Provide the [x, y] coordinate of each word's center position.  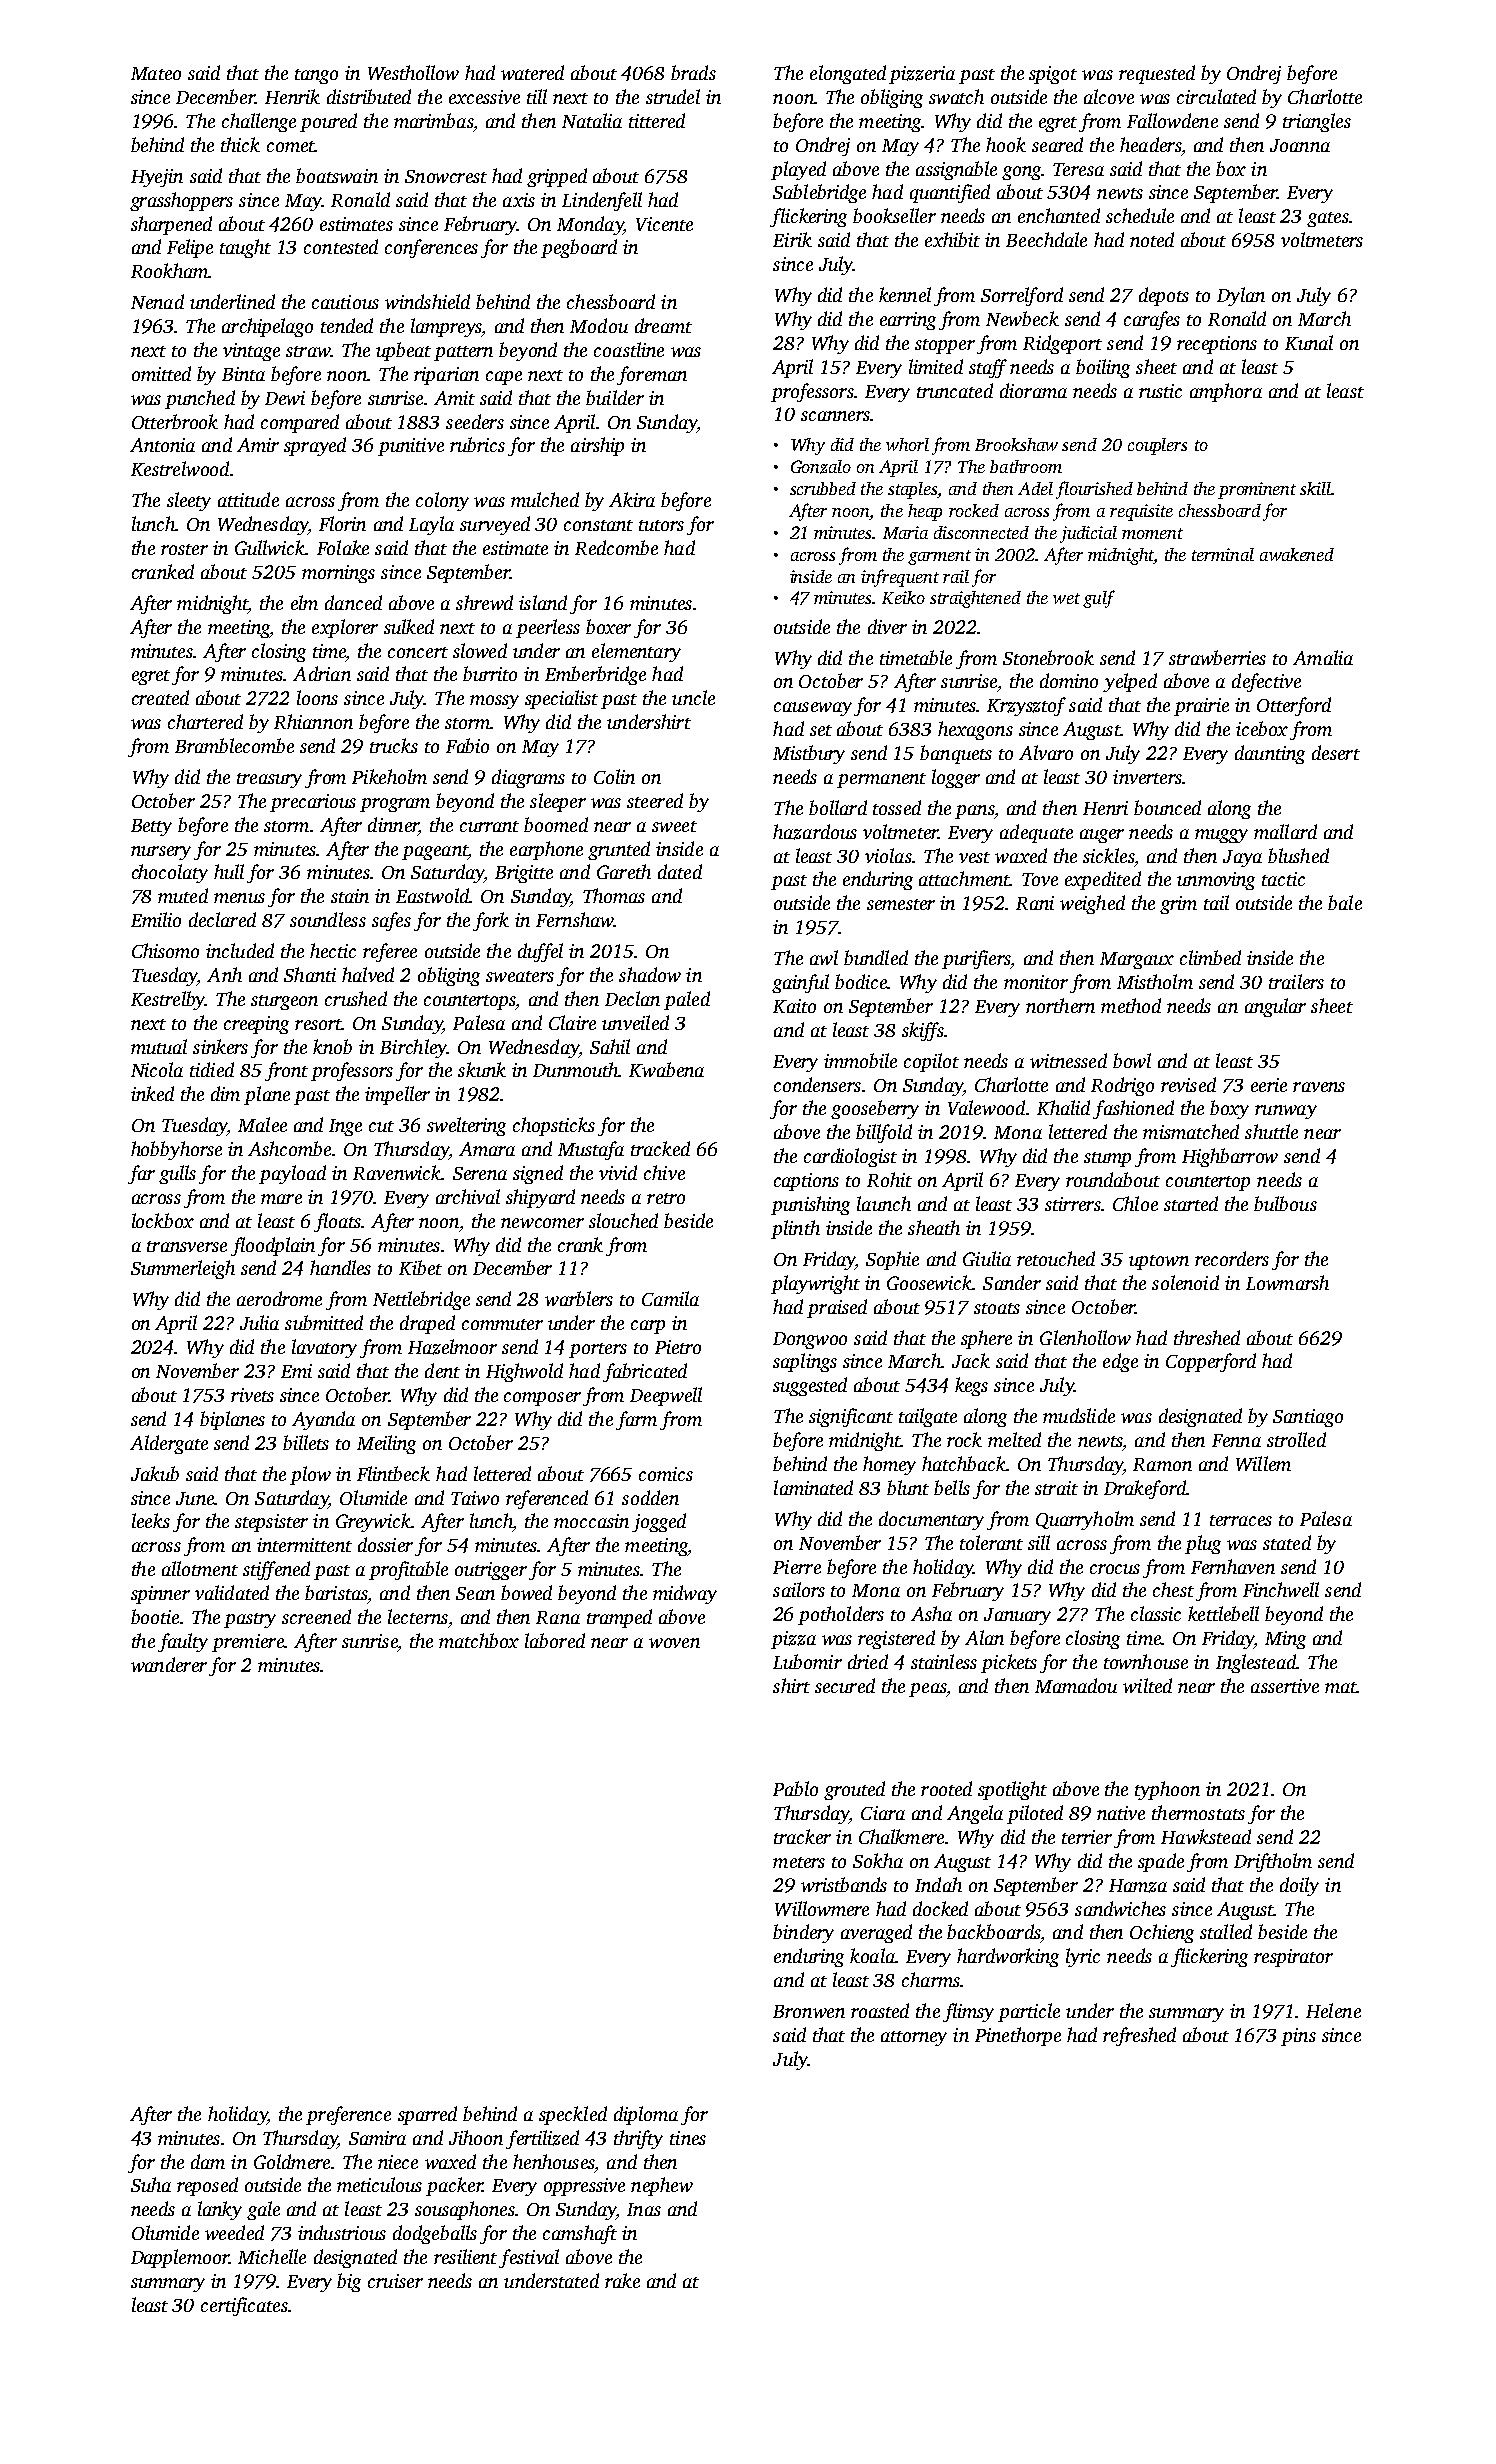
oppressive [584, 2187]
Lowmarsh [1287, 1282]
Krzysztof [1026, 706]
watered [532, 72]
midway [685, 1594]
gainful [800, 983]
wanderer [169, 1664]
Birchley [413, 1048]
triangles [1317, 122]
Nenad [157, 301]
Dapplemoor [180, 2258]
